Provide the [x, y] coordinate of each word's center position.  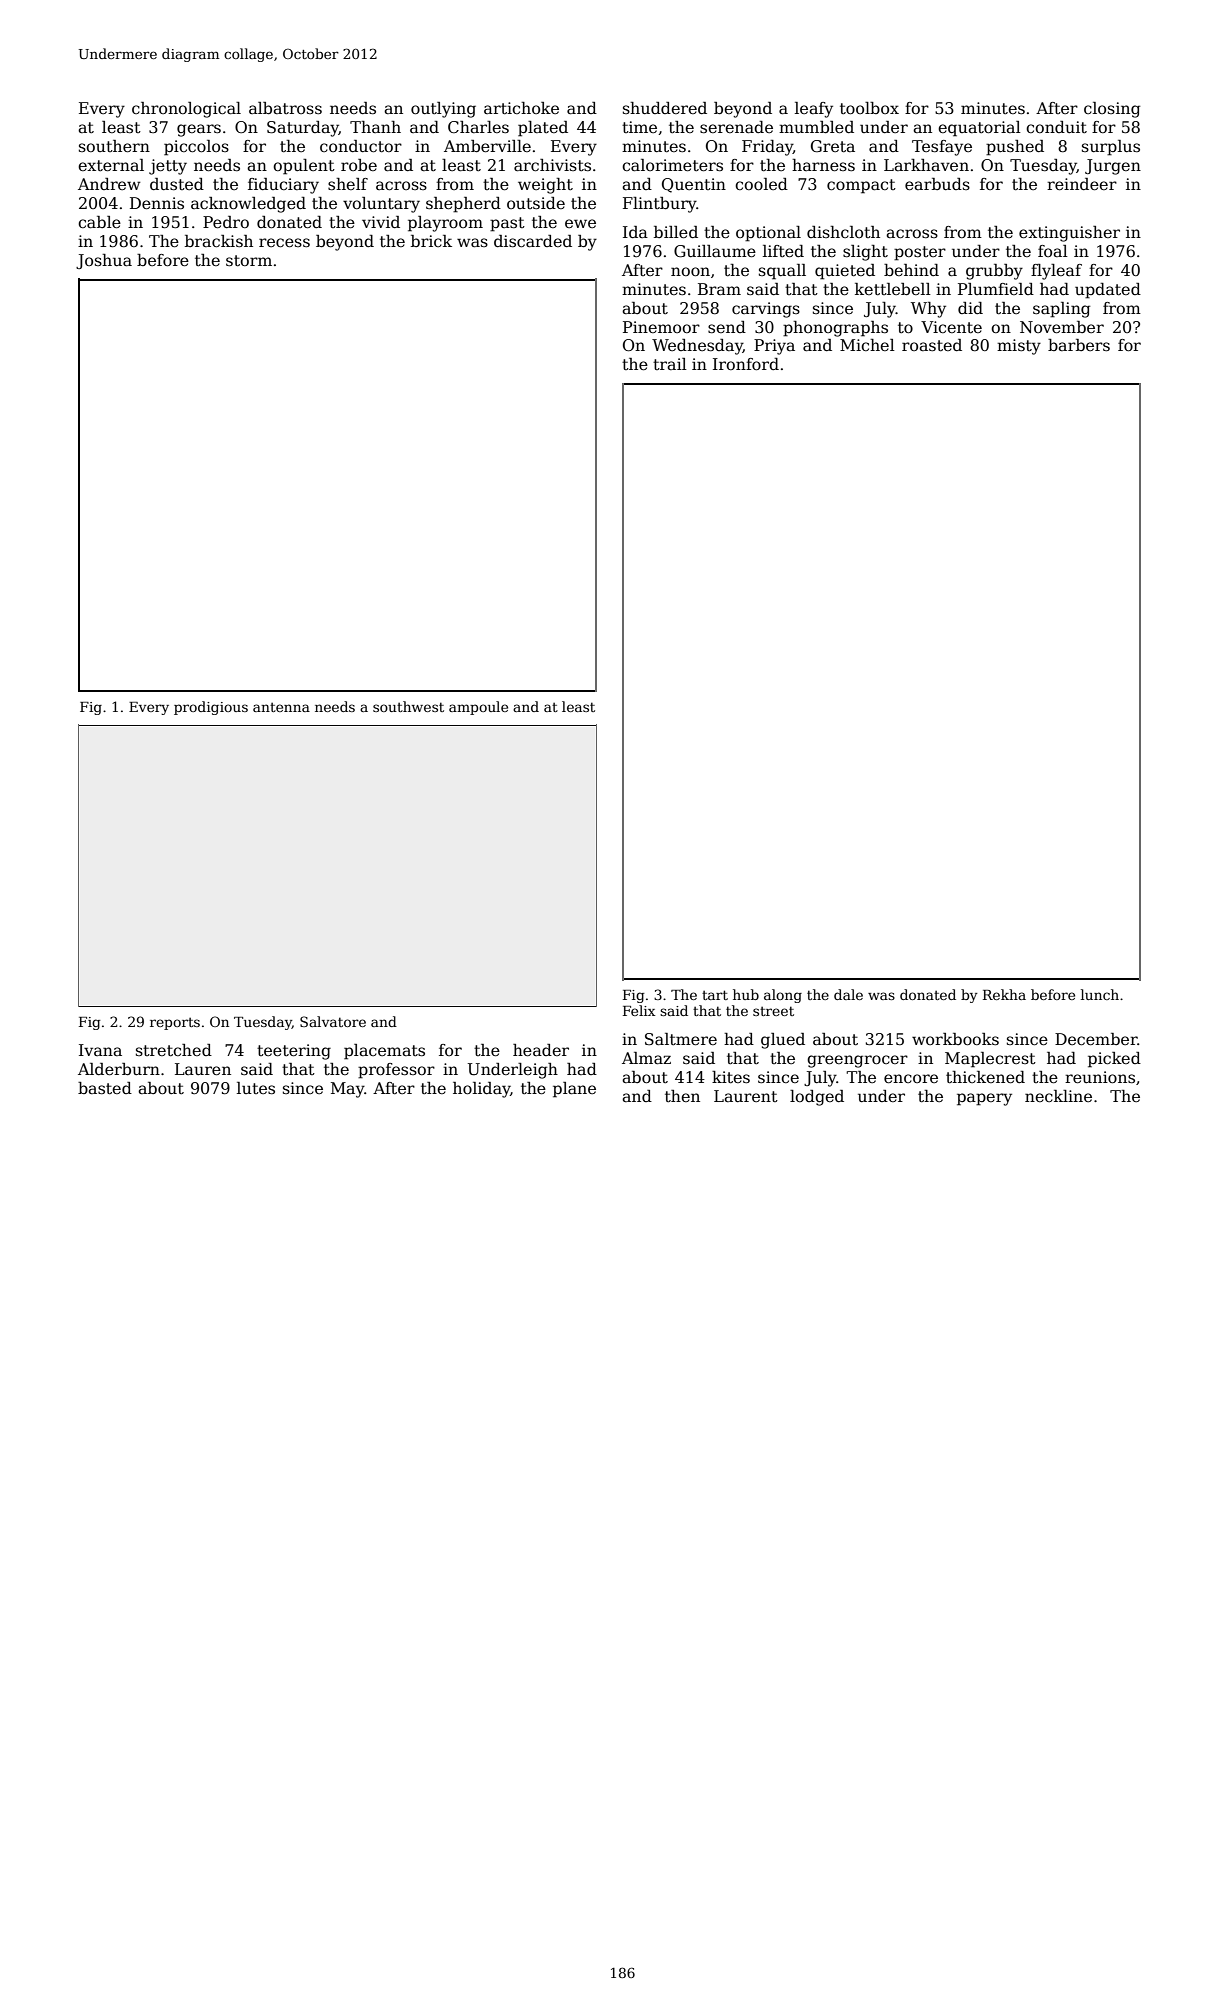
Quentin [694, 185]
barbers [1079, 345]
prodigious [211, 708]
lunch [1100, 994]
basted [105, 1088]
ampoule [478, 708]
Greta [833, 146]
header [541, 1050]
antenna [281, 707]
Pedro [226, 222]
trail [670, 364]
